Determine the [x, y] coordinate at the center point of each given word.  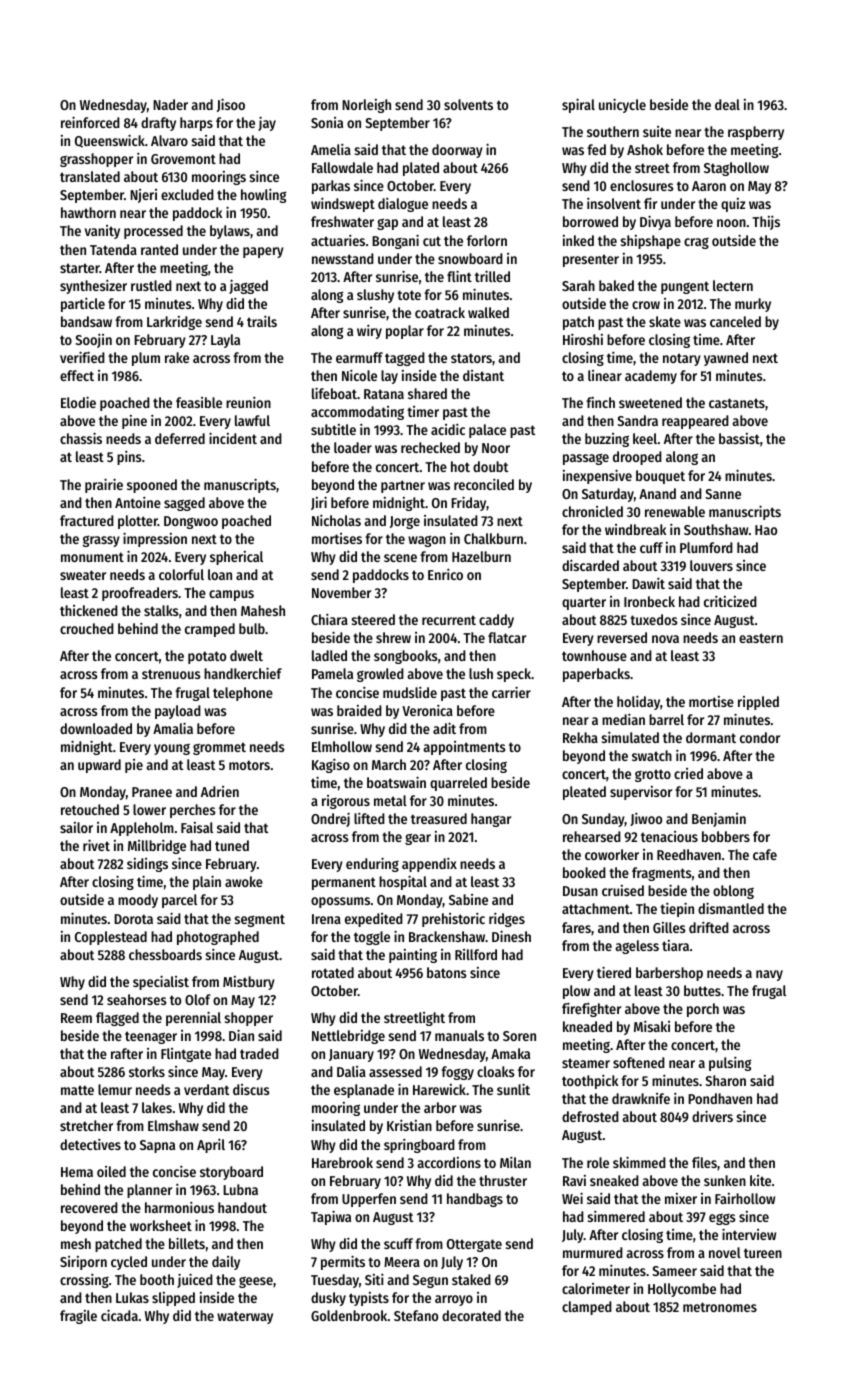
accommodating [357, 413]
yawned [726, 359]
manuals [459, 1035]
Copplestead [111, 938]
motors [249, 765]
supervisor [641, 793]
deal [727, 104]
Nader [170, 104]
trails [262, 321]
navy [769, 975]
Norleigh [366, 106]
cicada [119, 1315]
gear [418, 839]
